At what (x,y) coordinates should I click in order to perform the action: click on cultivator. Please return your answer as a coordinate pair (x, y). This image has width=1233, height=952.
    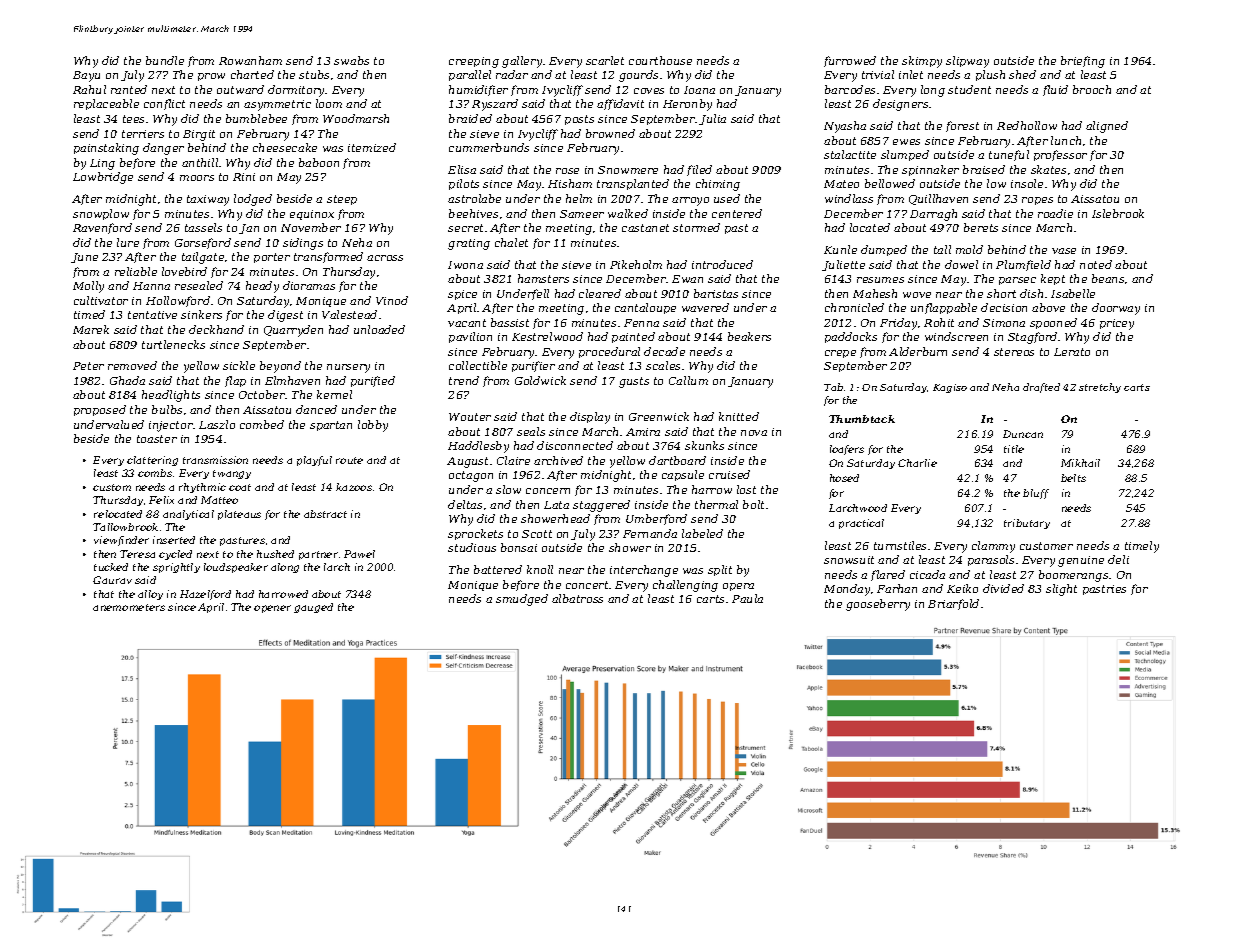
    Looking at the image, I should click on (101, 300).
